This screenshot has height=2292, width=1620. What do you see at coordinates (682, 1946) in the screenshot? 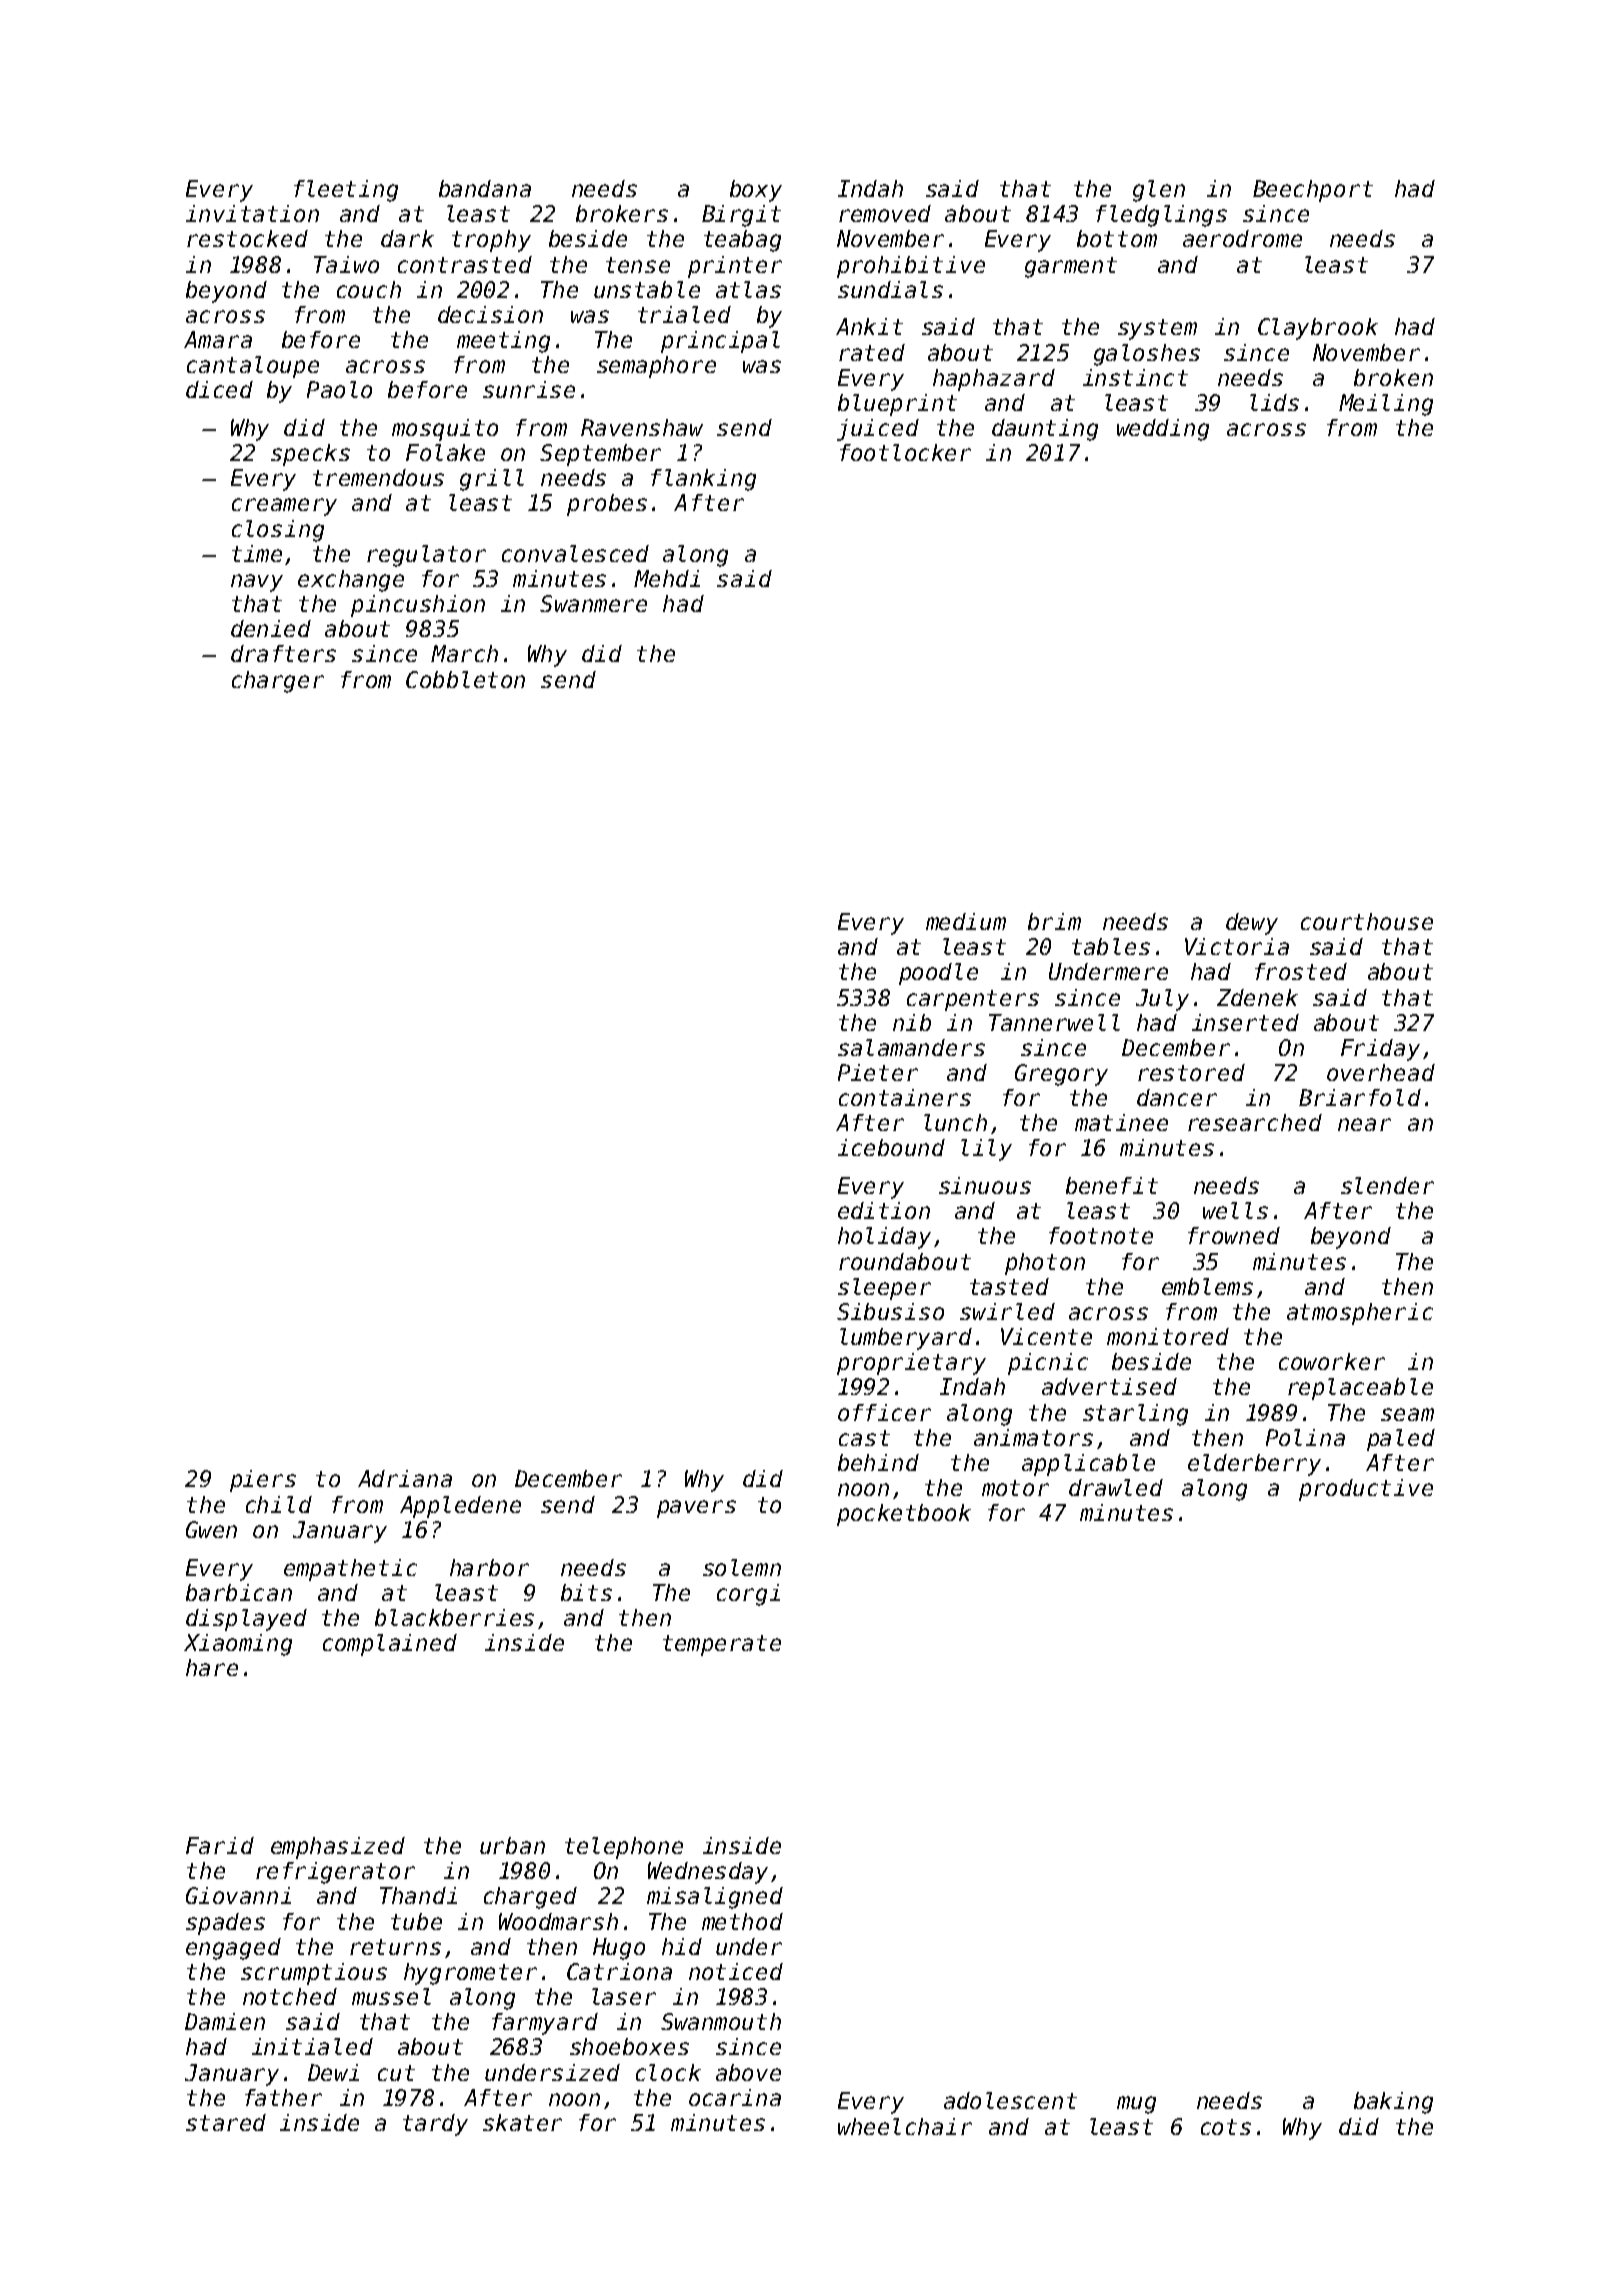
I see `hid` at bounding box center [682, 1946].
